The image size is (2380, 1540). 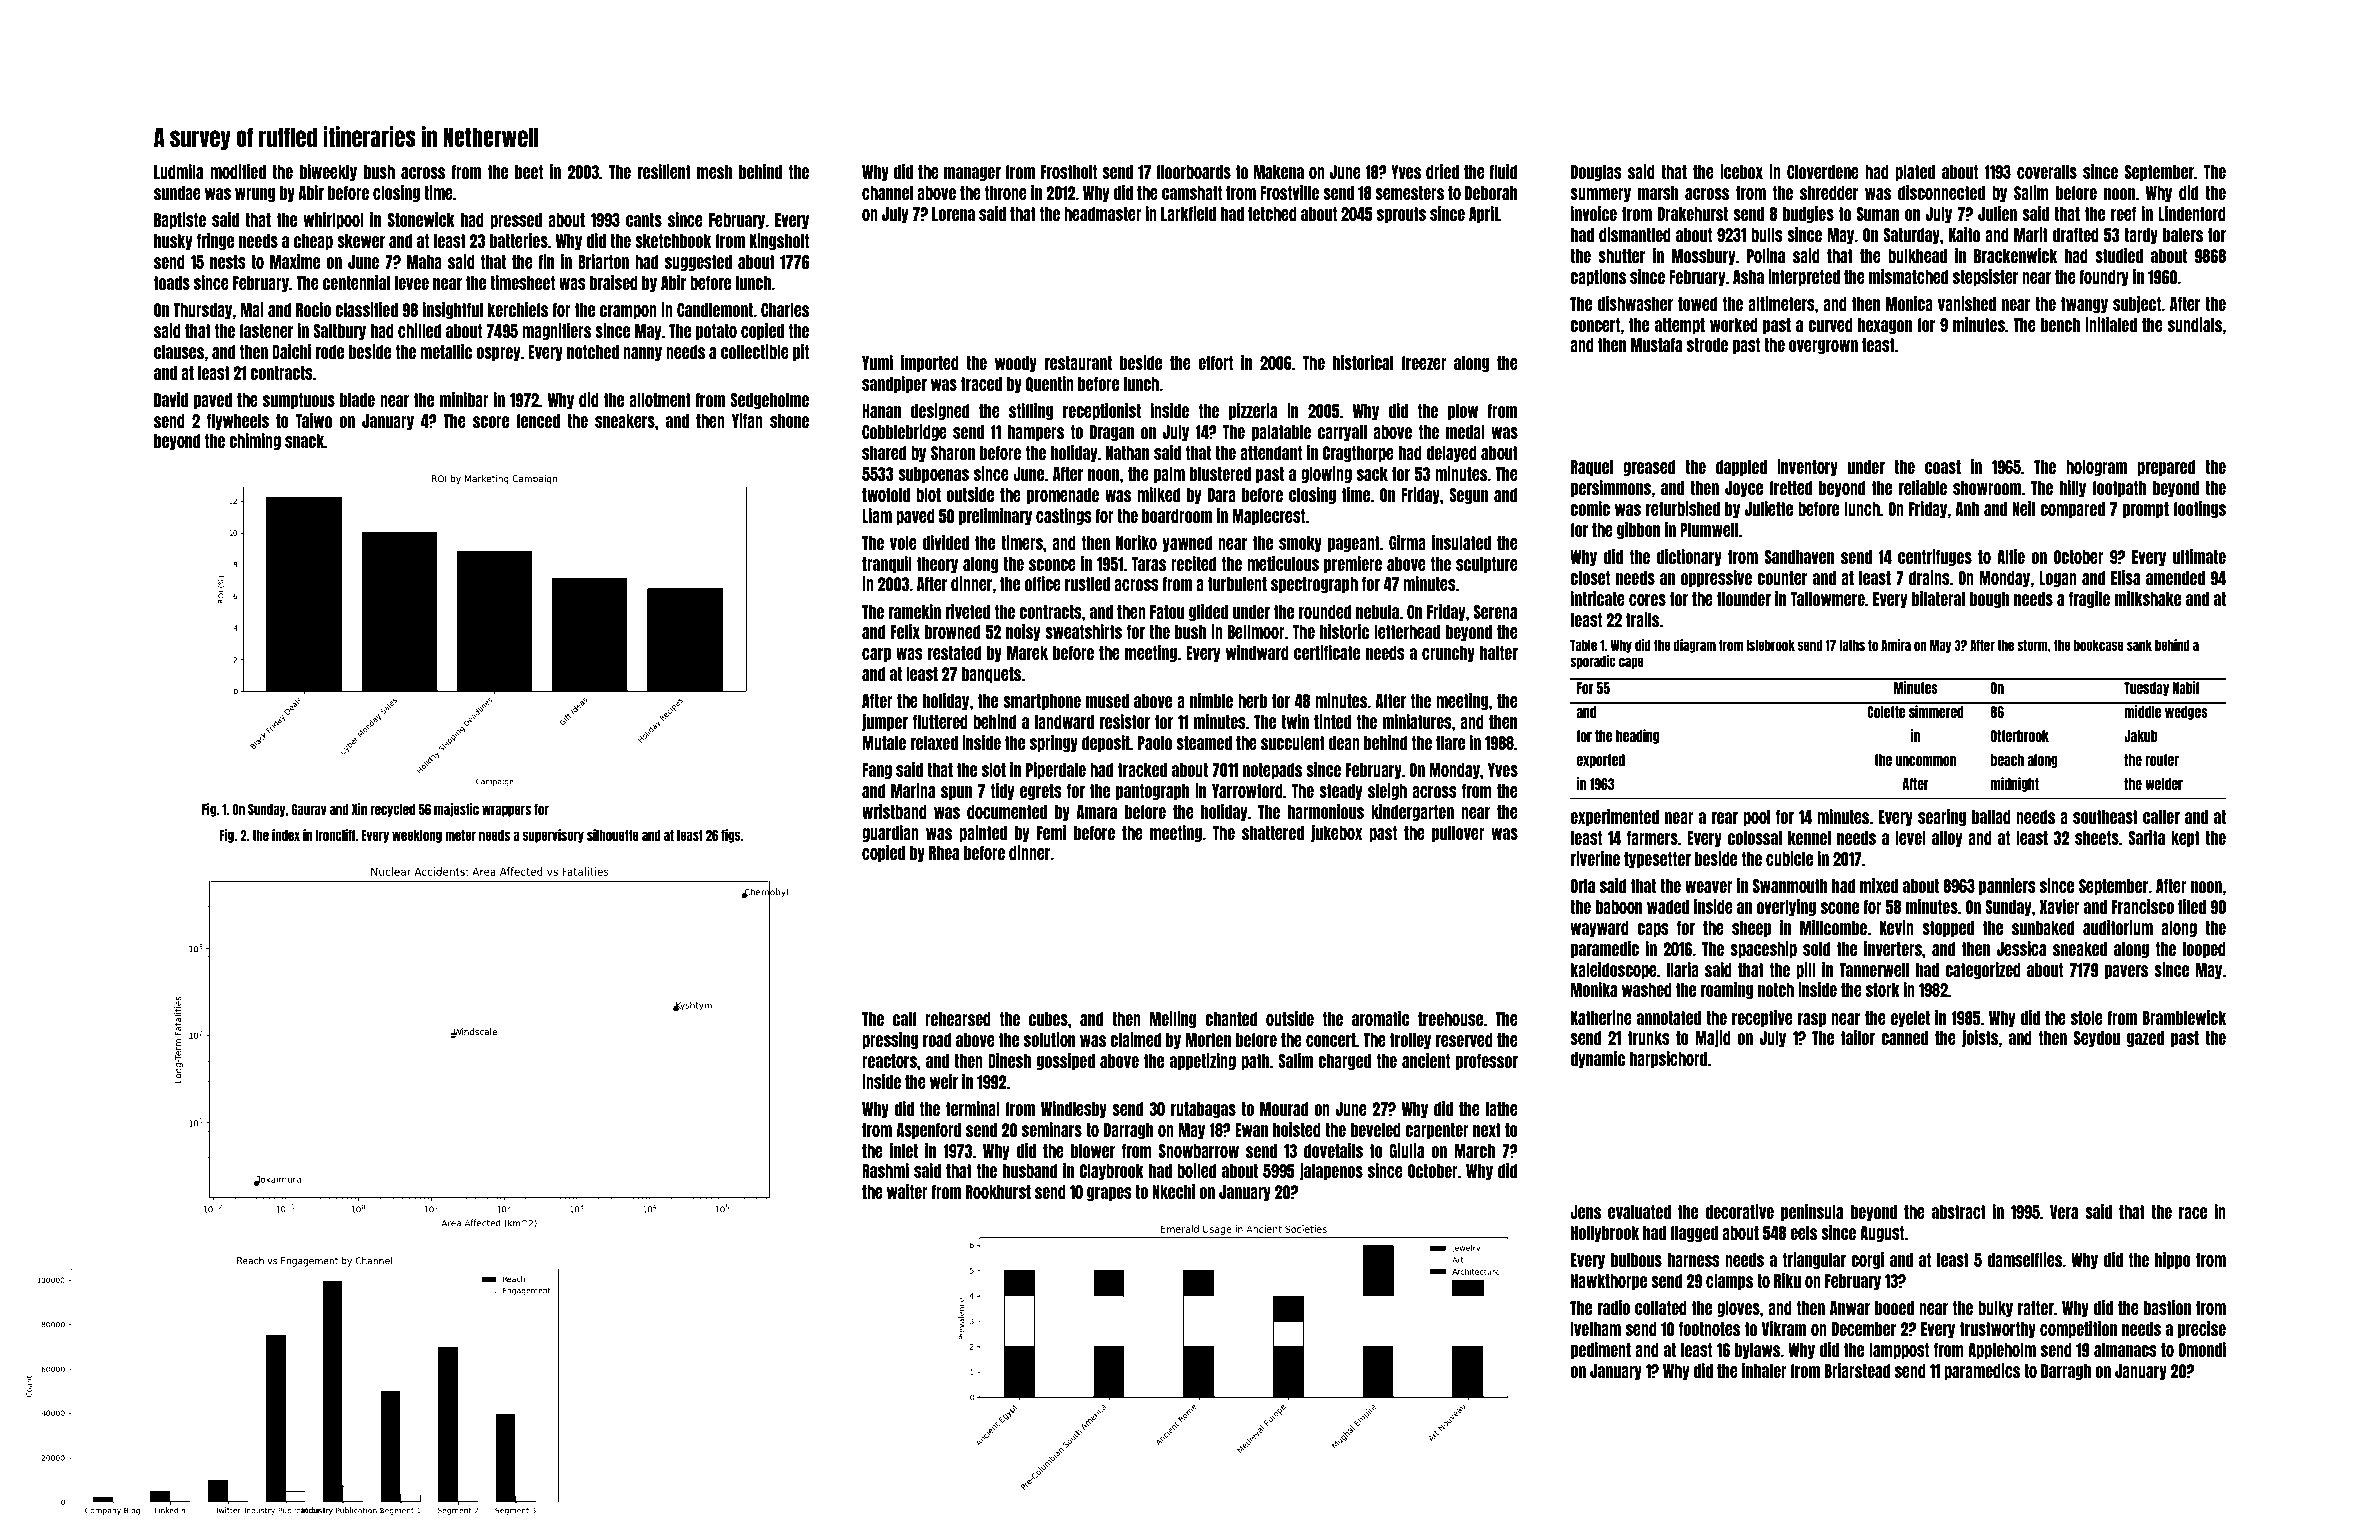 What do you see at coordinates (1412, 812) in the screenshot?
I see `kindergarten` at bounding box center [1412, 812].
